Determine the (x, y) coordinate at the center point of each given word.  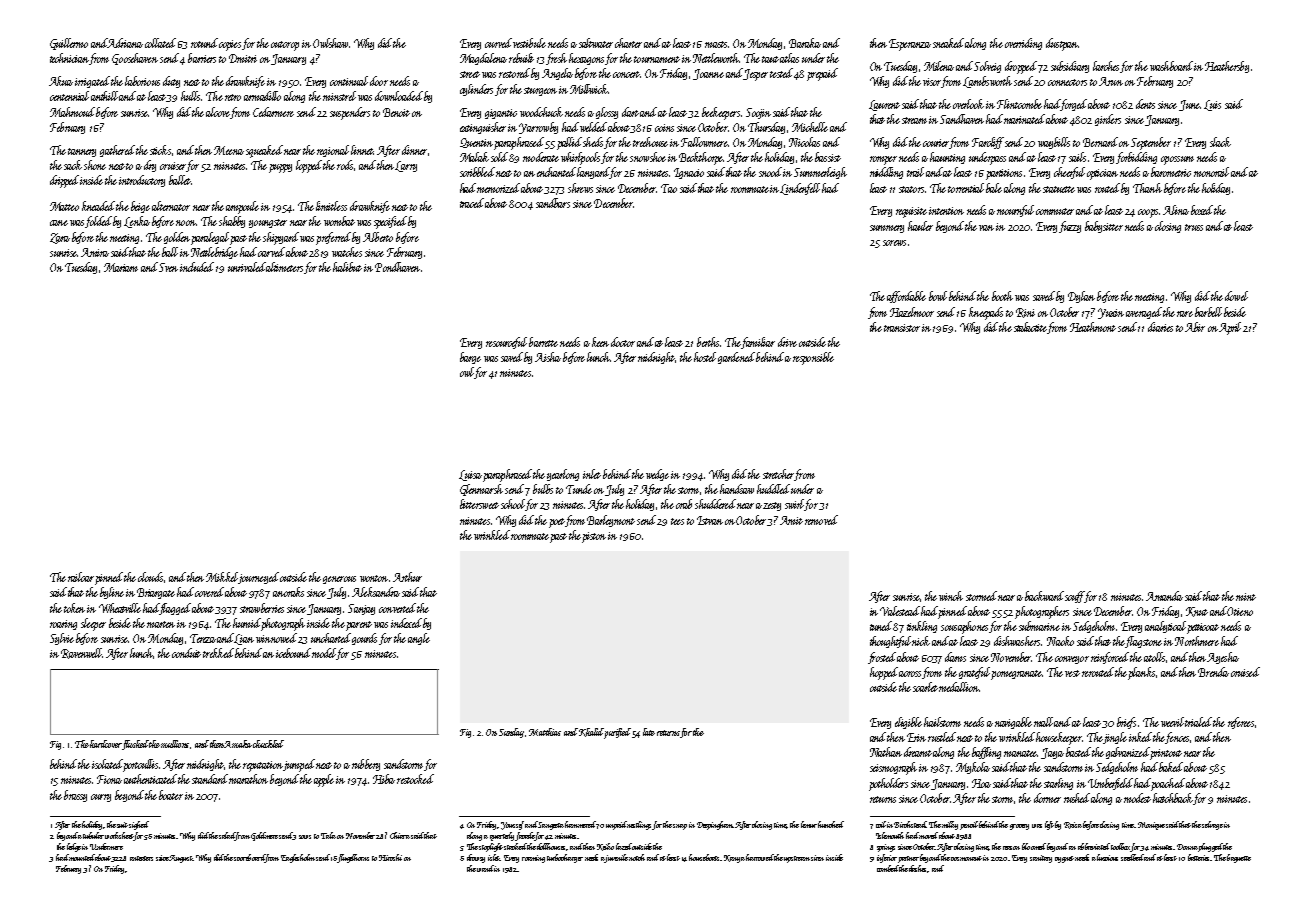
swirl (795, 505)
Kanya (734, 859)
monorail (1211, 172)
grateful (974, 673)
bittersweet (479, 504)
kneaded (98, 206)
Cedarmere (273, 112)
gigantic (501, 114)
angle (419, 639)
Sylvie (62, 639)
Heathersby (1227, 67)
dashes (918, 869)
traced (472, 203)
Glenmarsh (481, 490)
